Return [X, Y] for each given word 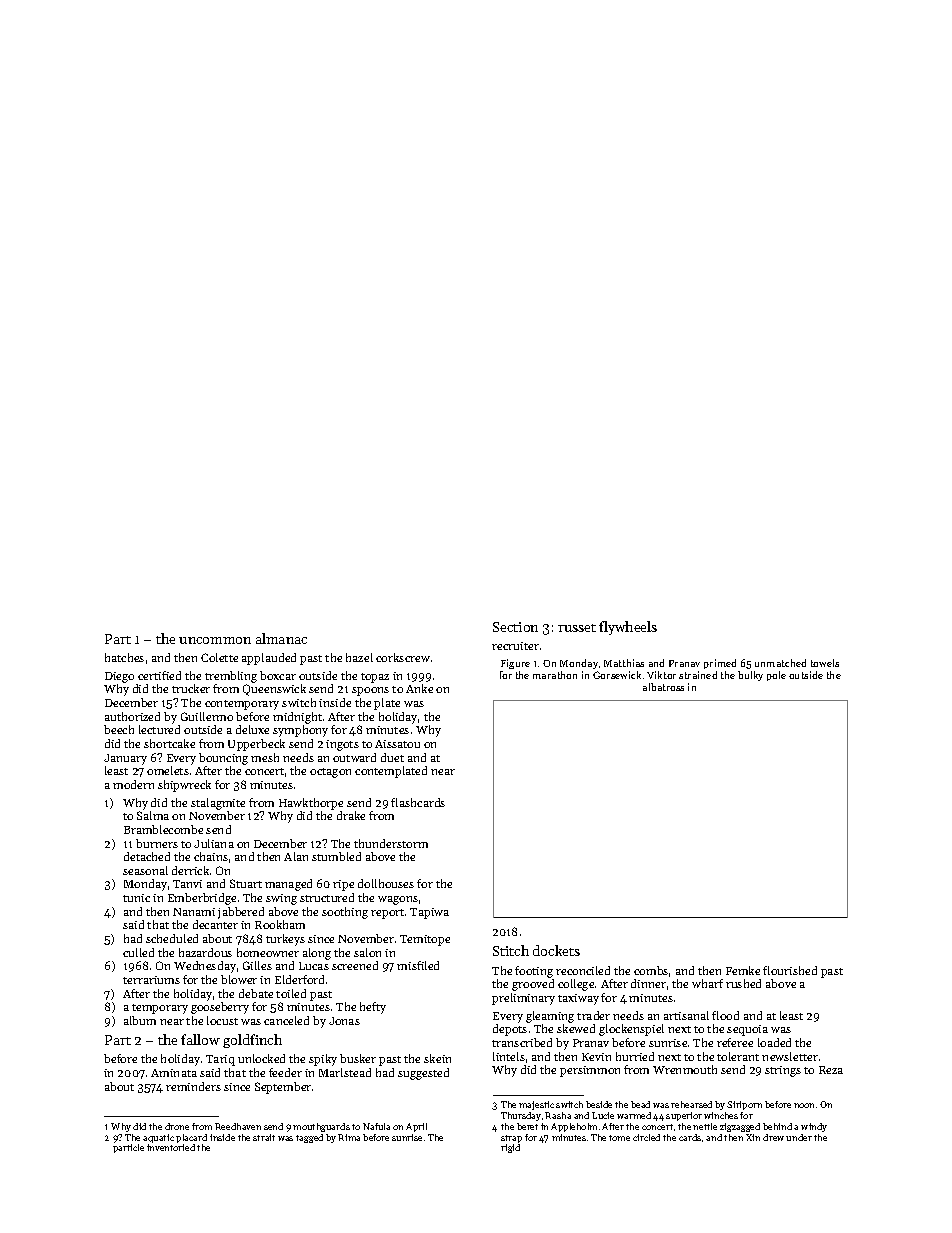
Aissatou [397, 744]
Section [515, 627]
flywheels [628, 628]
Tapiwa [429, 913]
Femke [743, 970]
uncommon [215, 640]
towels [825, 663]
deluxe [252, 729]
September [283, 1088]
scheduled [172, 938]
